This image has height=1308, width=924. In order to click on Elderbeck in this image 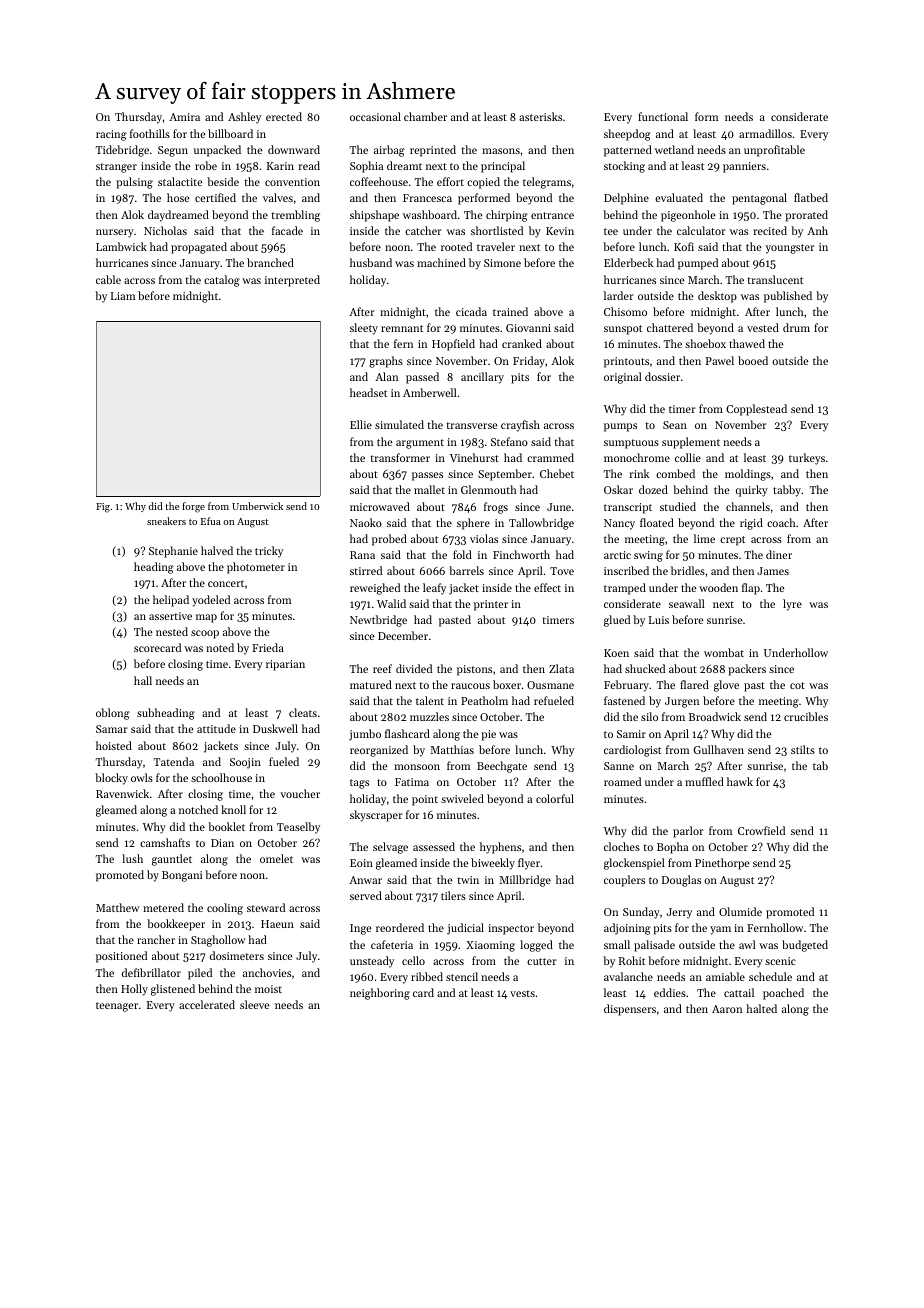, I will do `click(628, 262)`.
